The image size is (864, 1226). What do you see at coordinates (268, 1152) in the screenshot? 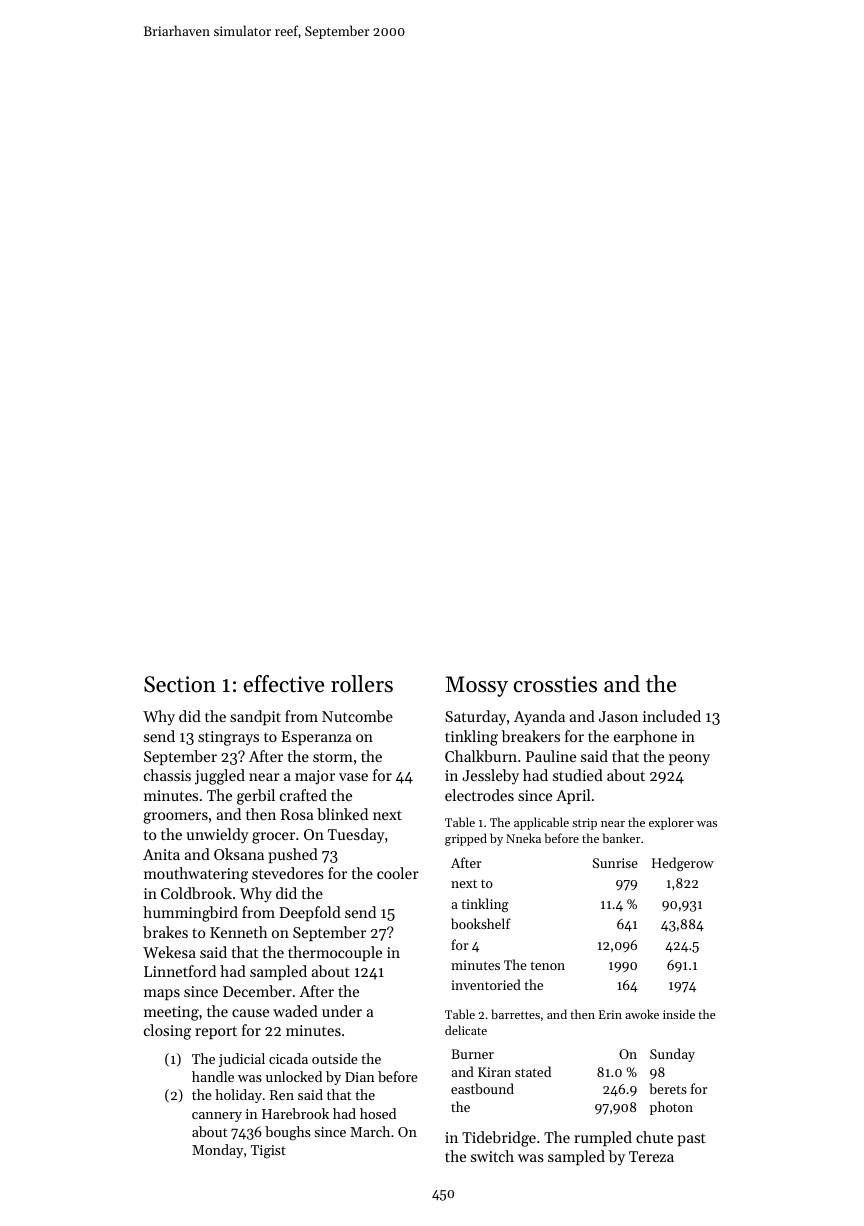
I see `Tigist` at bounding box center [268, 1152].
